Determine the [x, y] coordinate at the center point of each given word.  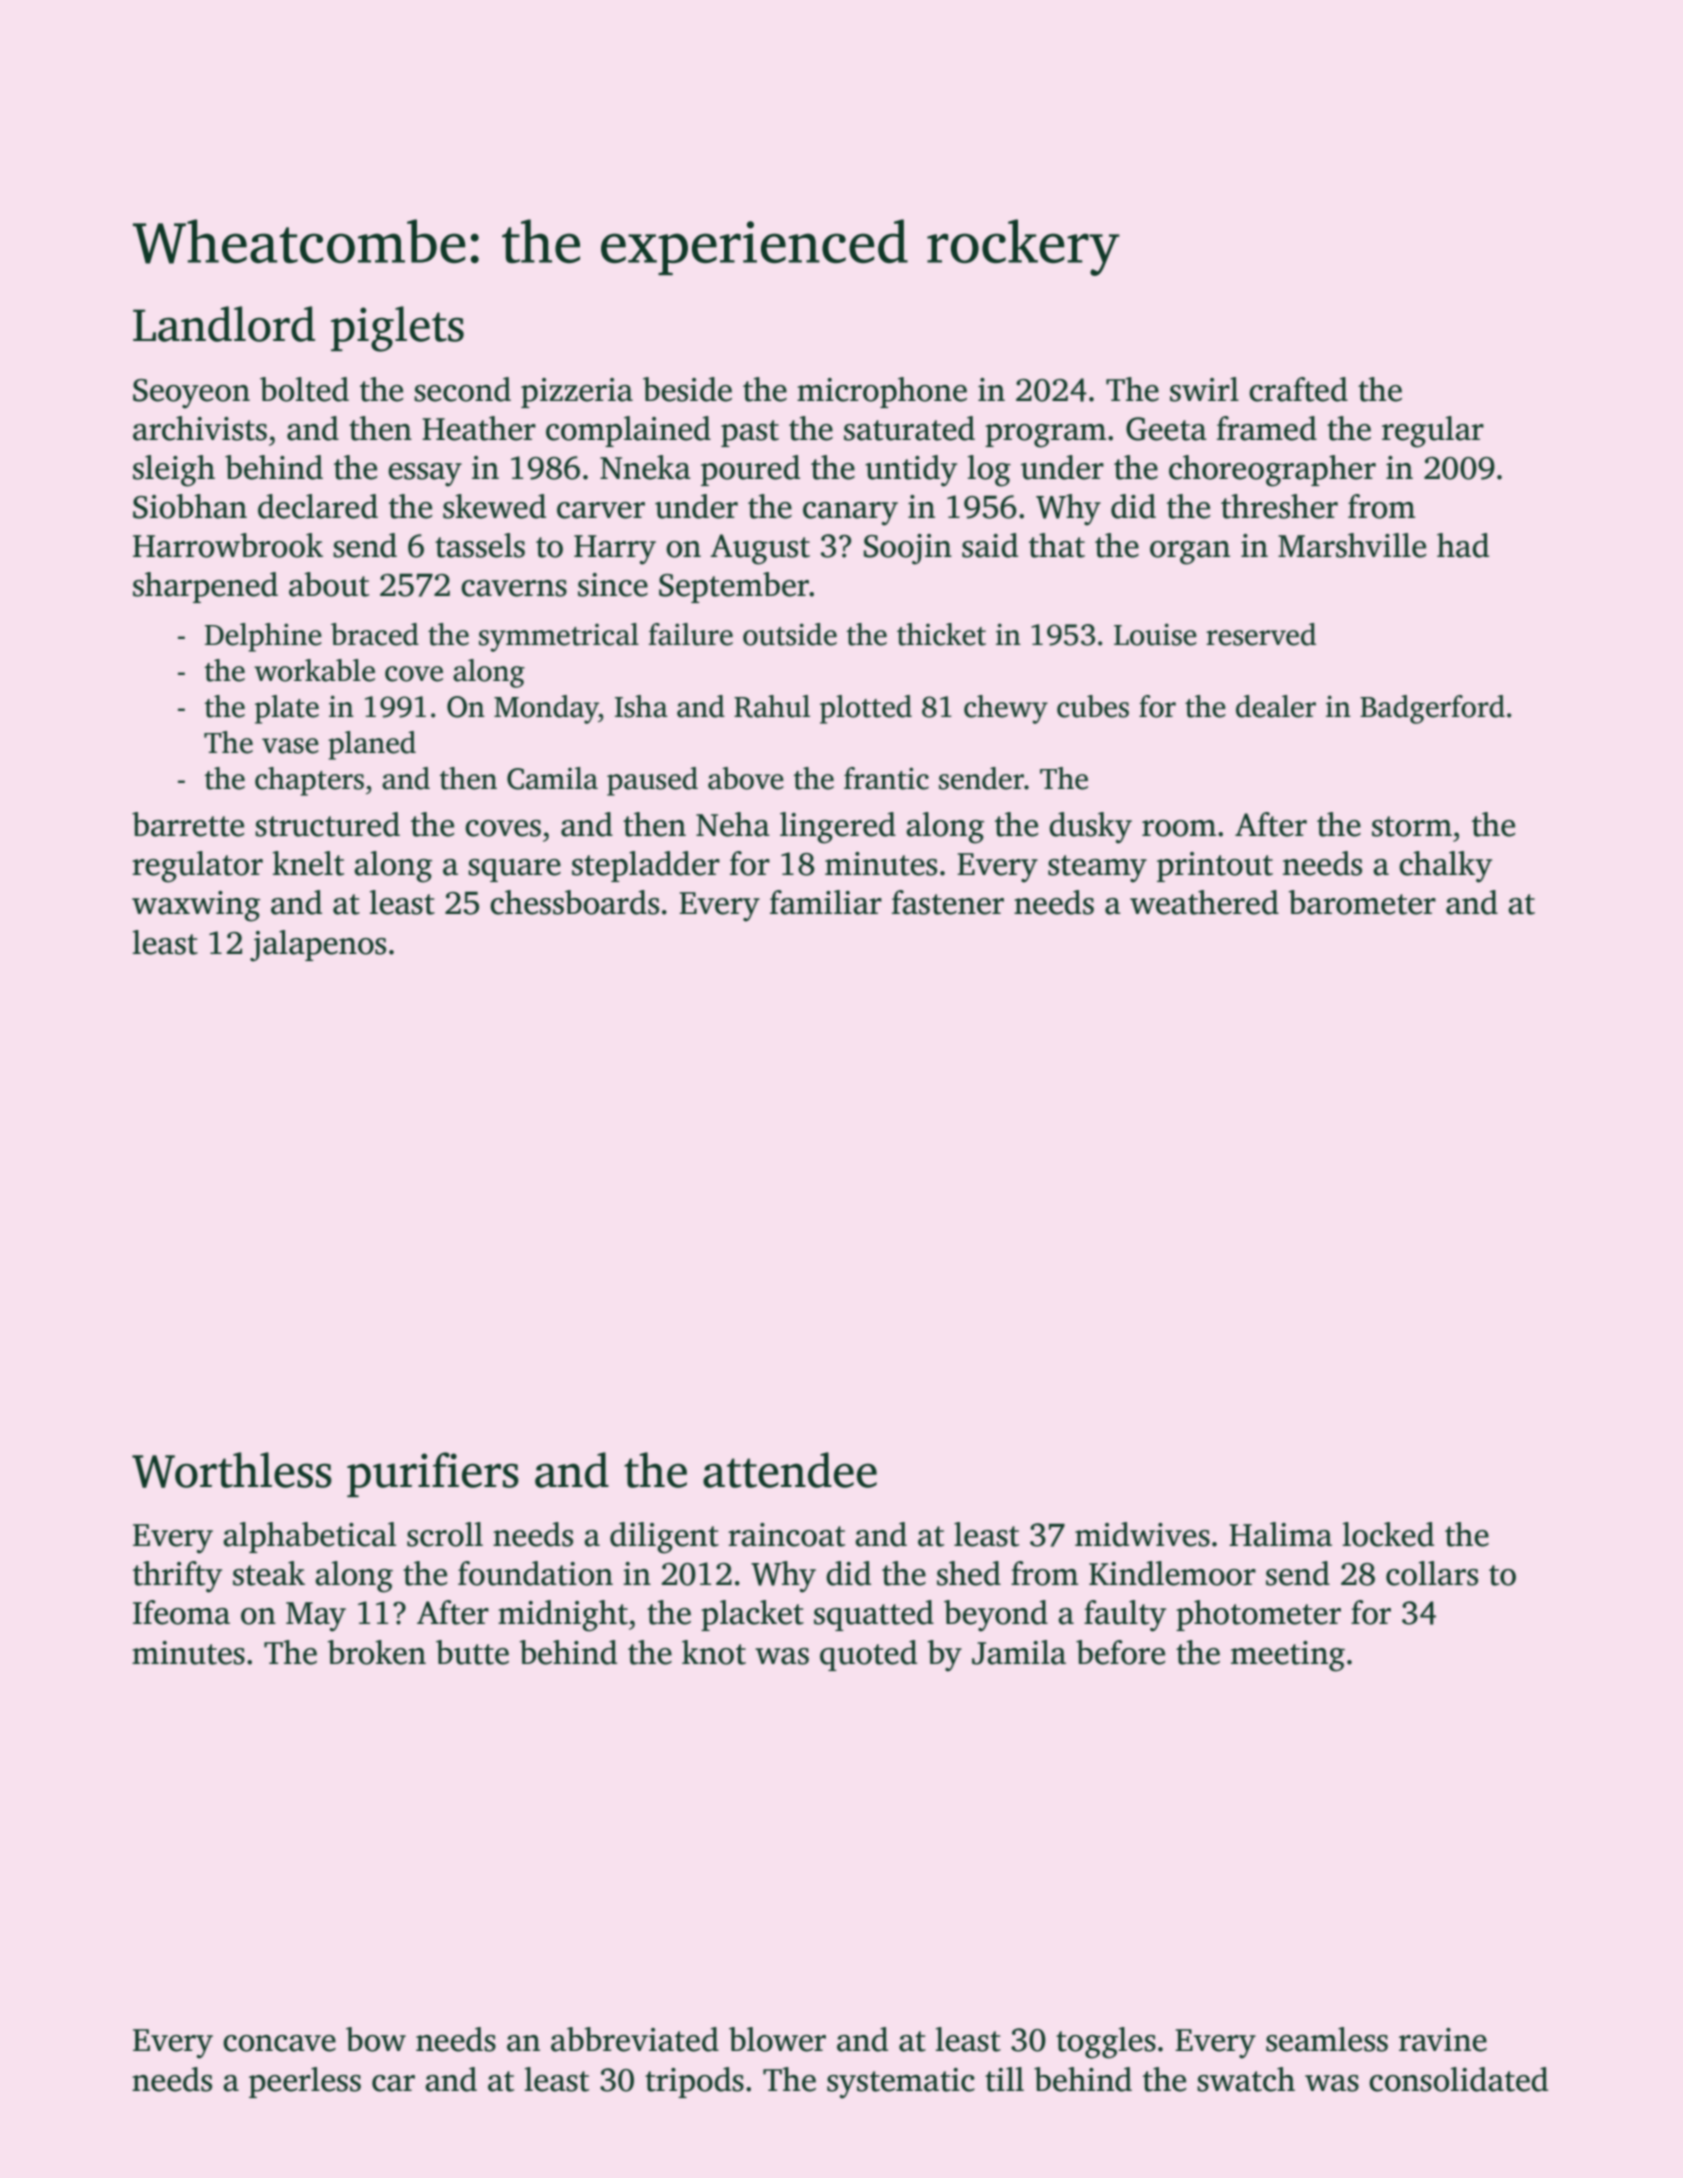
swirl [1204, 389]
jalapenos [318, 946]
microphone [882, 392]
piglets [397, 329]
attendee [790, 1470]
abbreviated [635, 2039]
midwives [1142, 1534]
